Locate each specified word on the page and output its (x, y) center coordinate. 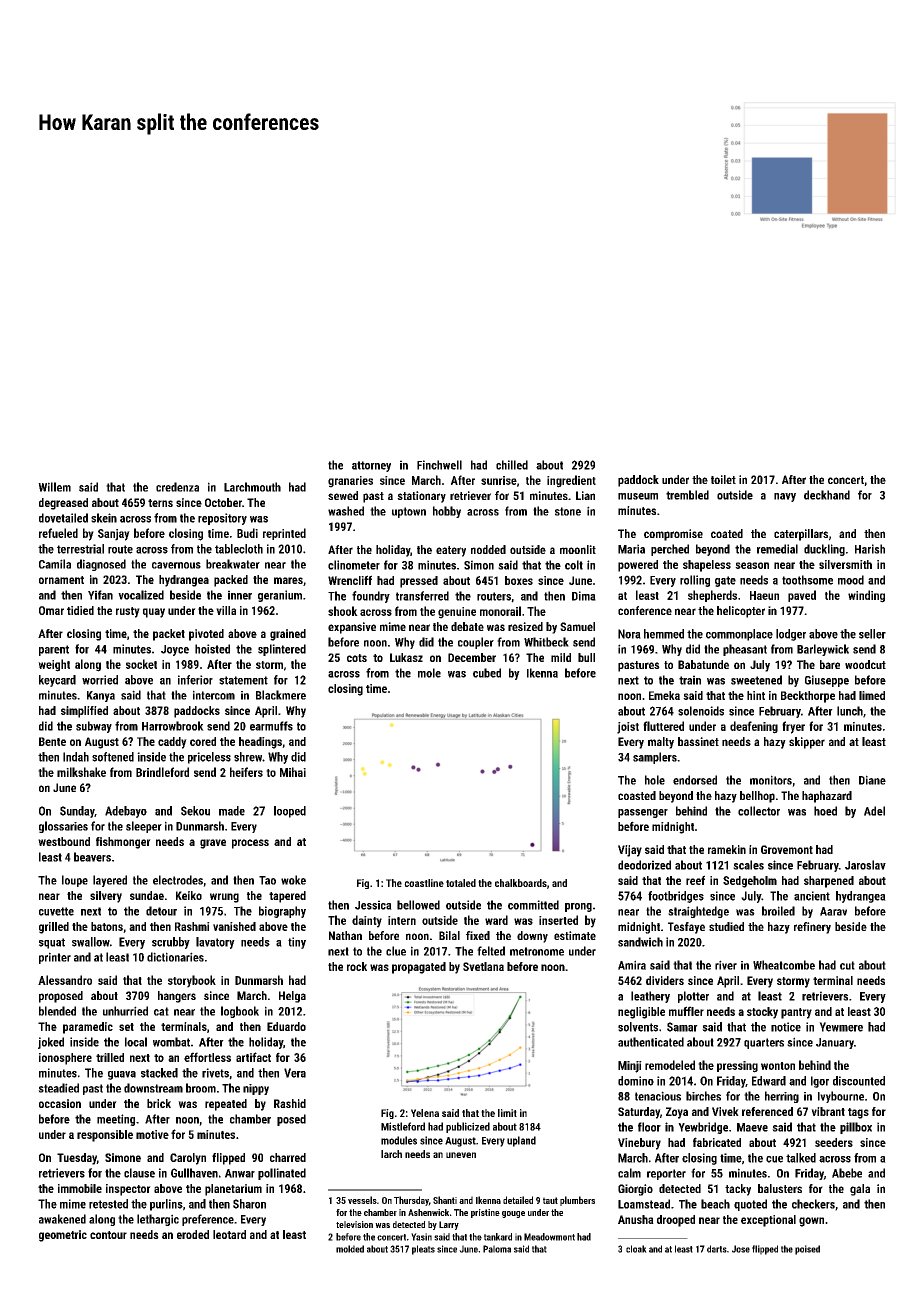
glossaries (63, 827)
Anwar (240, 1173)
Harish (870, 549)
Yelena (425, 1113)
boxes (519, 580)
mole (429, 673)
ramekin (727, 849)
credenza (177, 487)
